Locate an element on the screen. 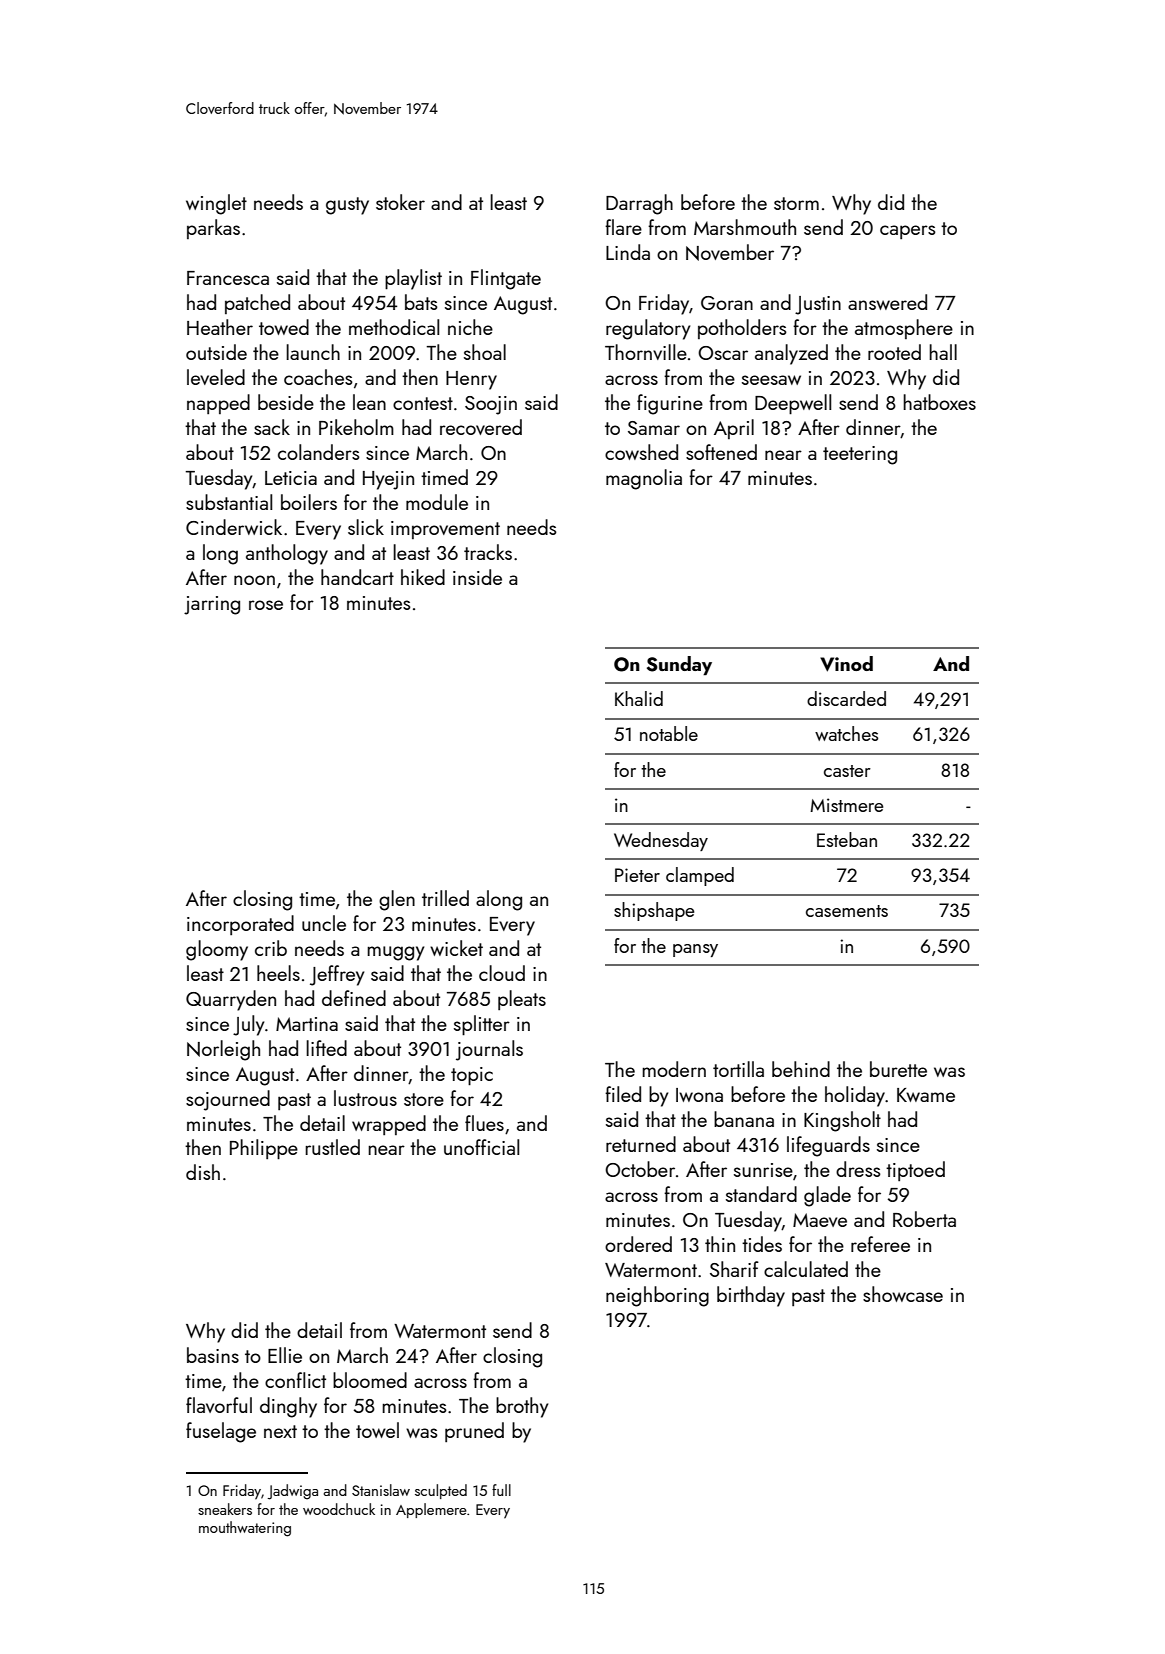 The width and height of the screenshot is (1165, 1654). April is located at coordinates (734, 429).
